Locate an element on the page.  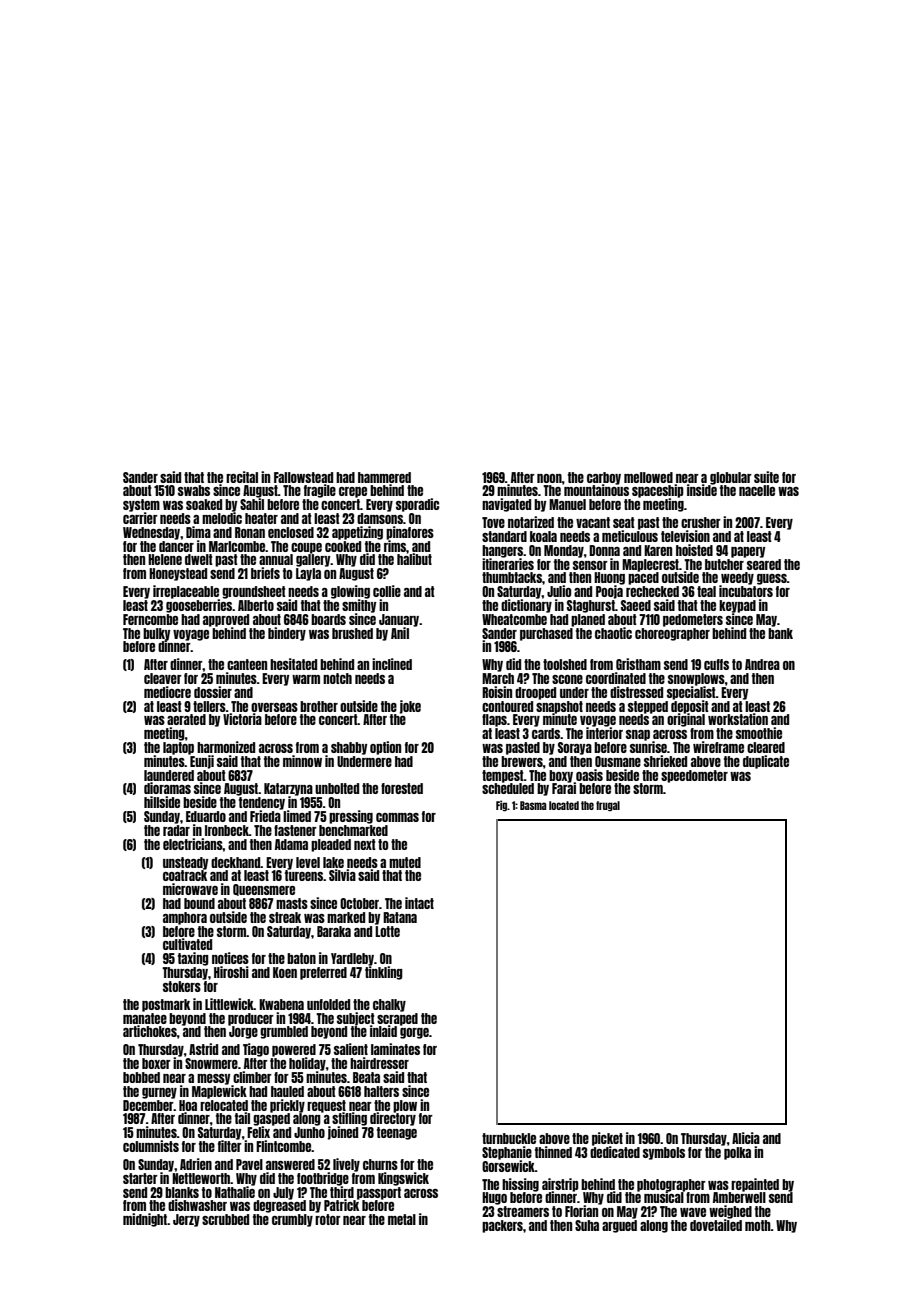
frugal is located at coordinates (608, 806).
